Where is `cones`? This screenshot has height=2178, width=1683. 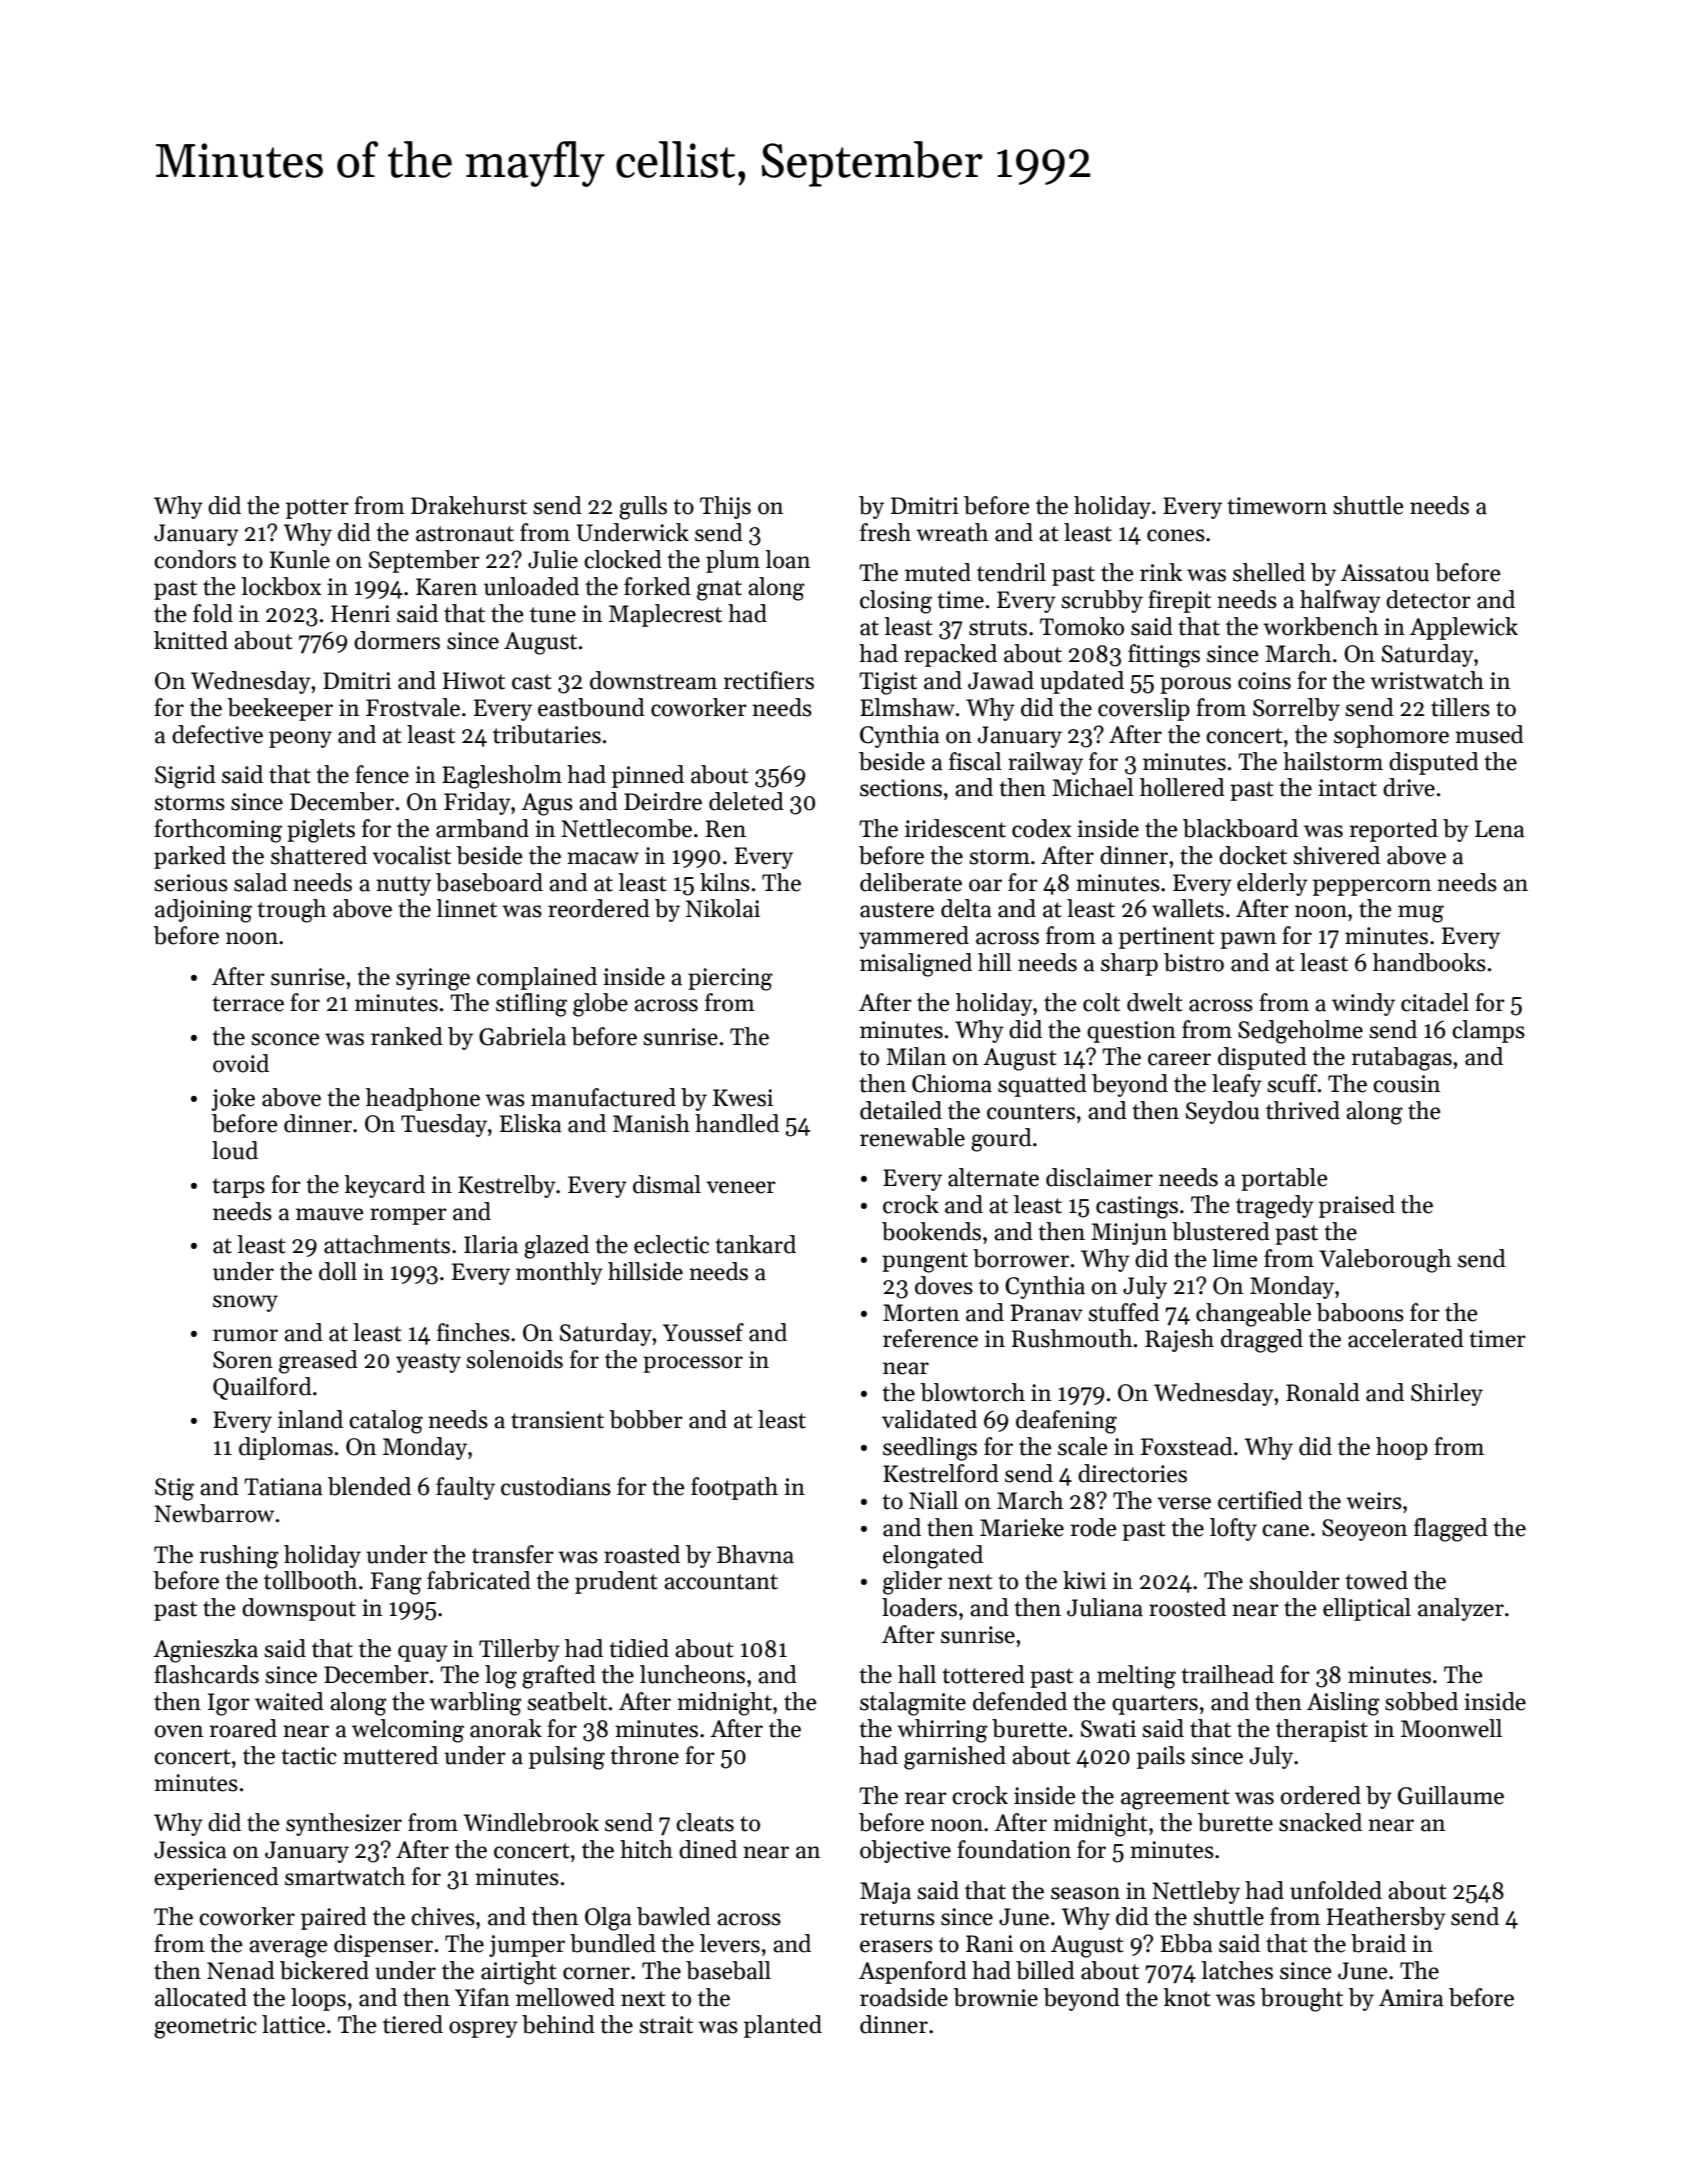 cones is located at coordinates (1176, 535).
